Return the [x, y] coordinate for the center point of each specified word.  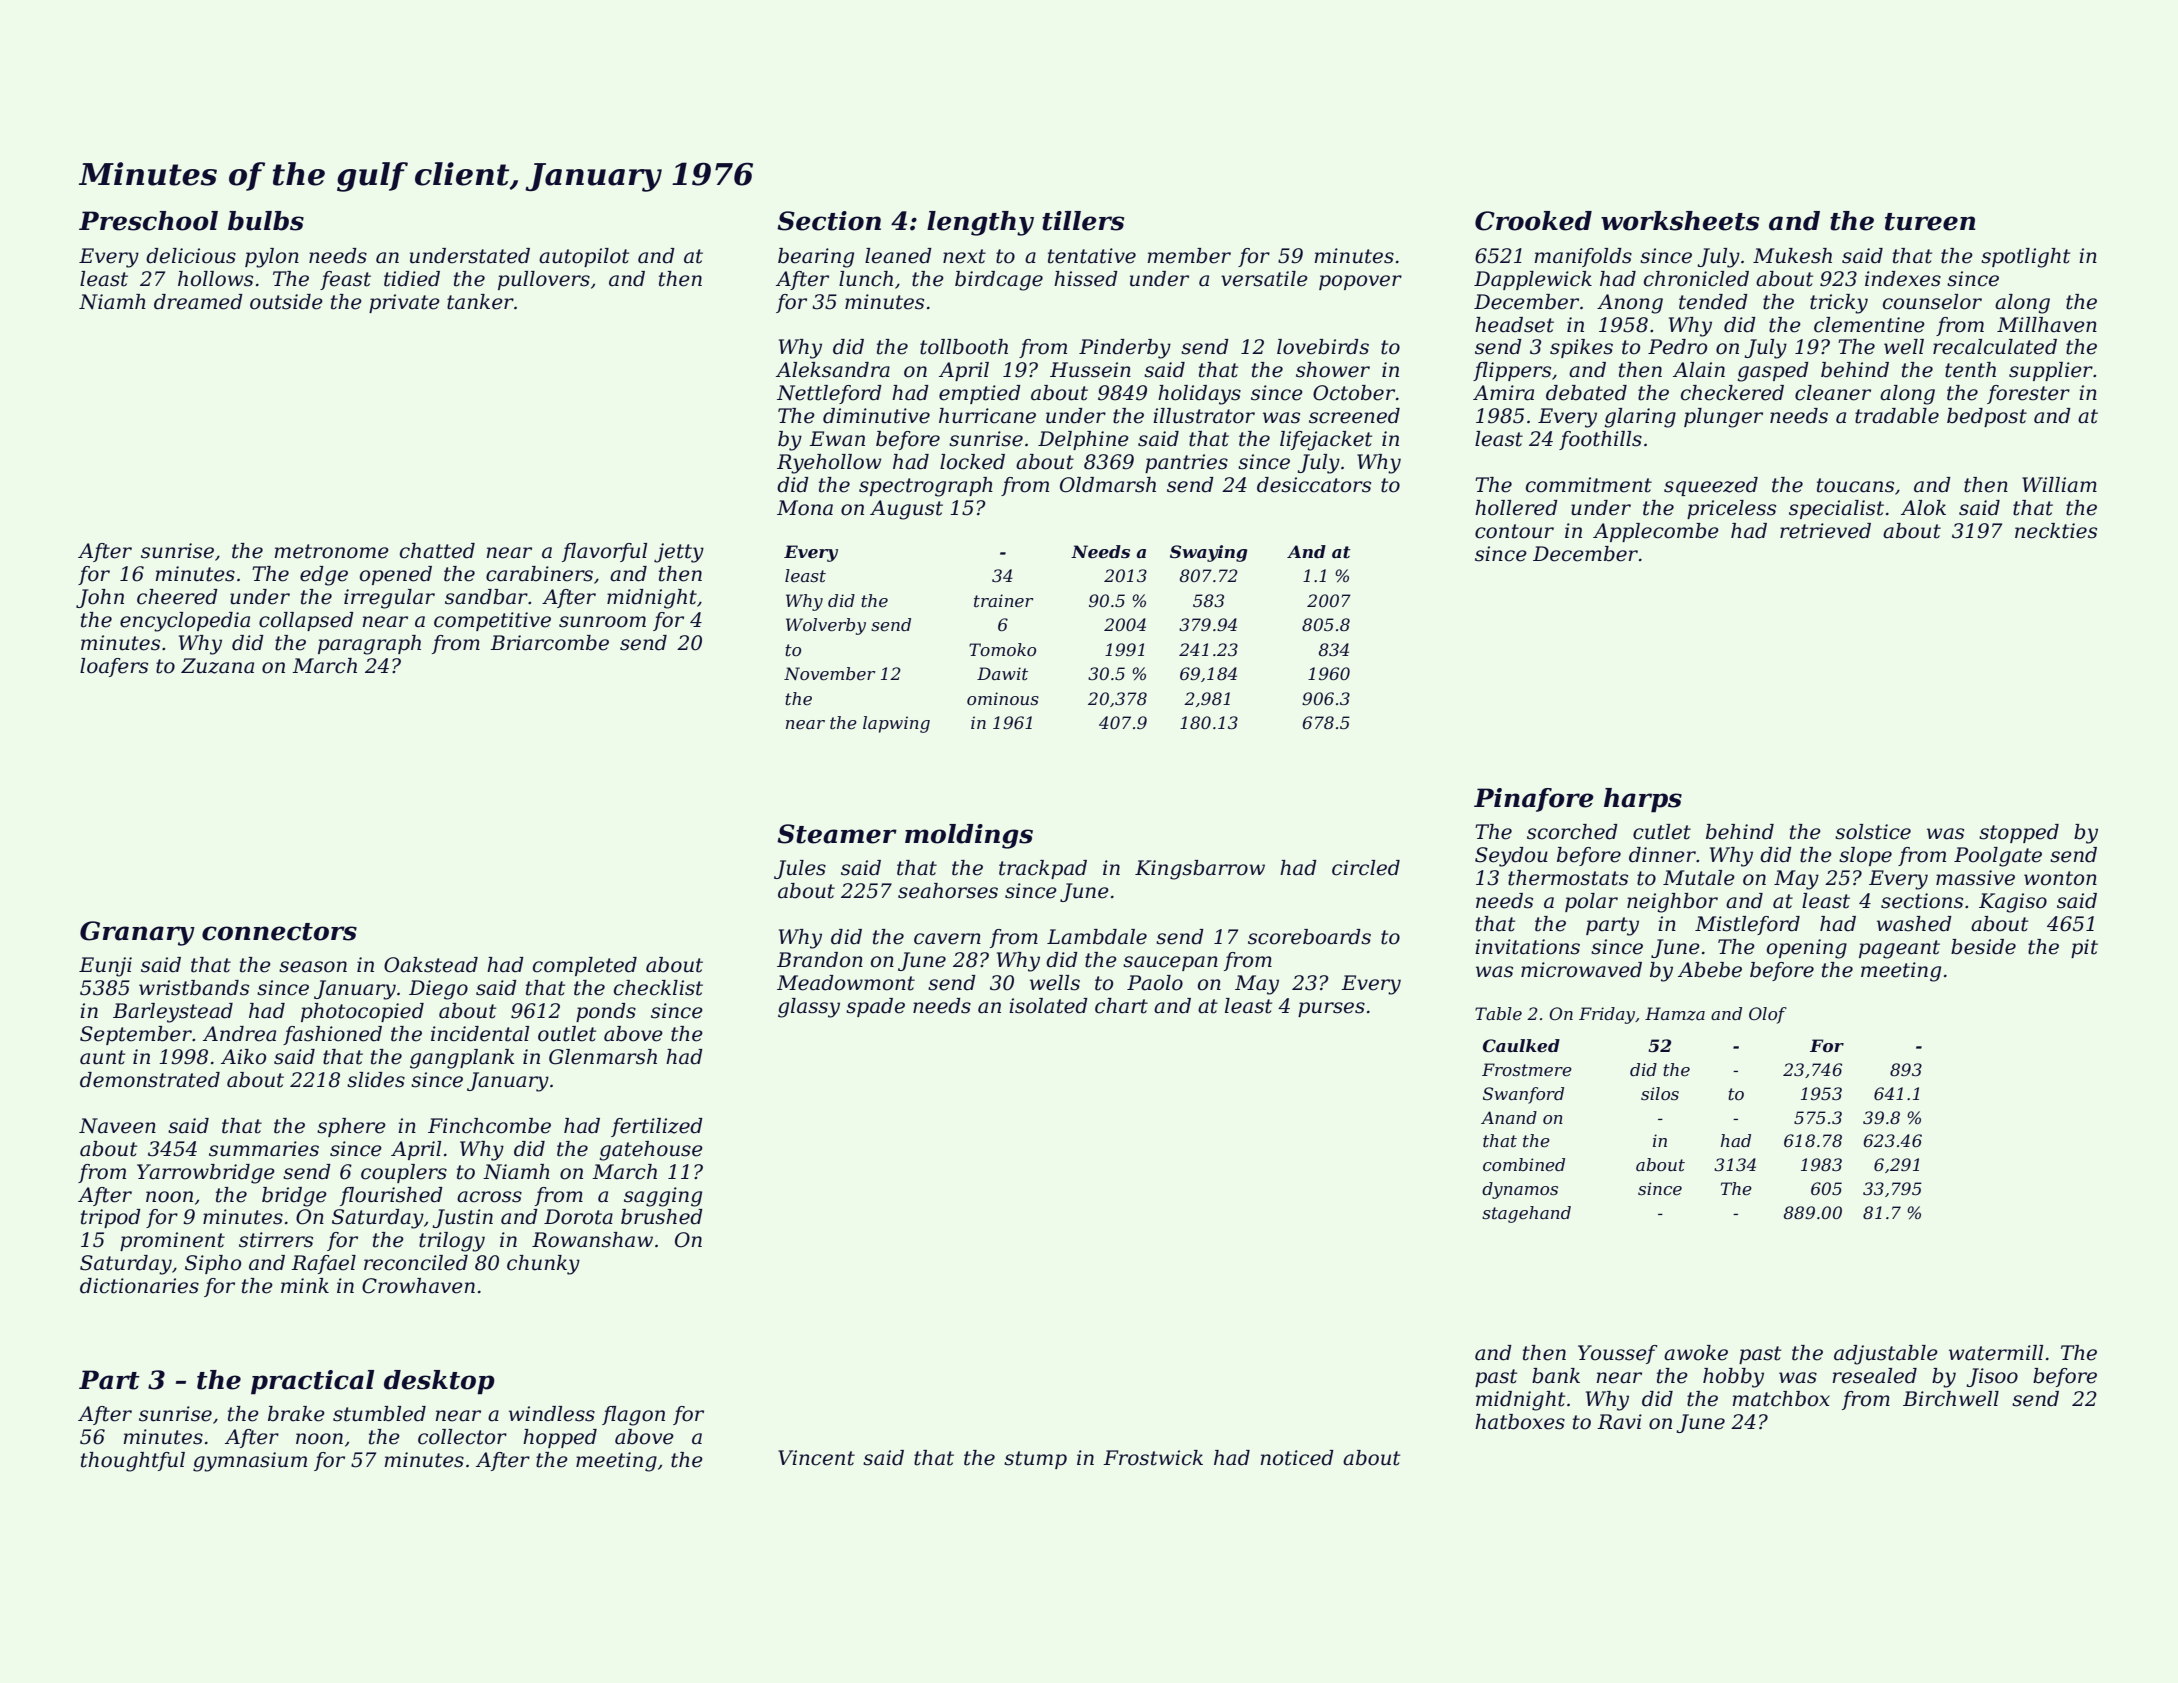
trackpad [1043, 869]
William [2059, 485]
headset [1514, 325]
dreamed [198, 302]
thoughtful [133, 1462]
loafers [114, 667]
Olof [1768, 1015]
